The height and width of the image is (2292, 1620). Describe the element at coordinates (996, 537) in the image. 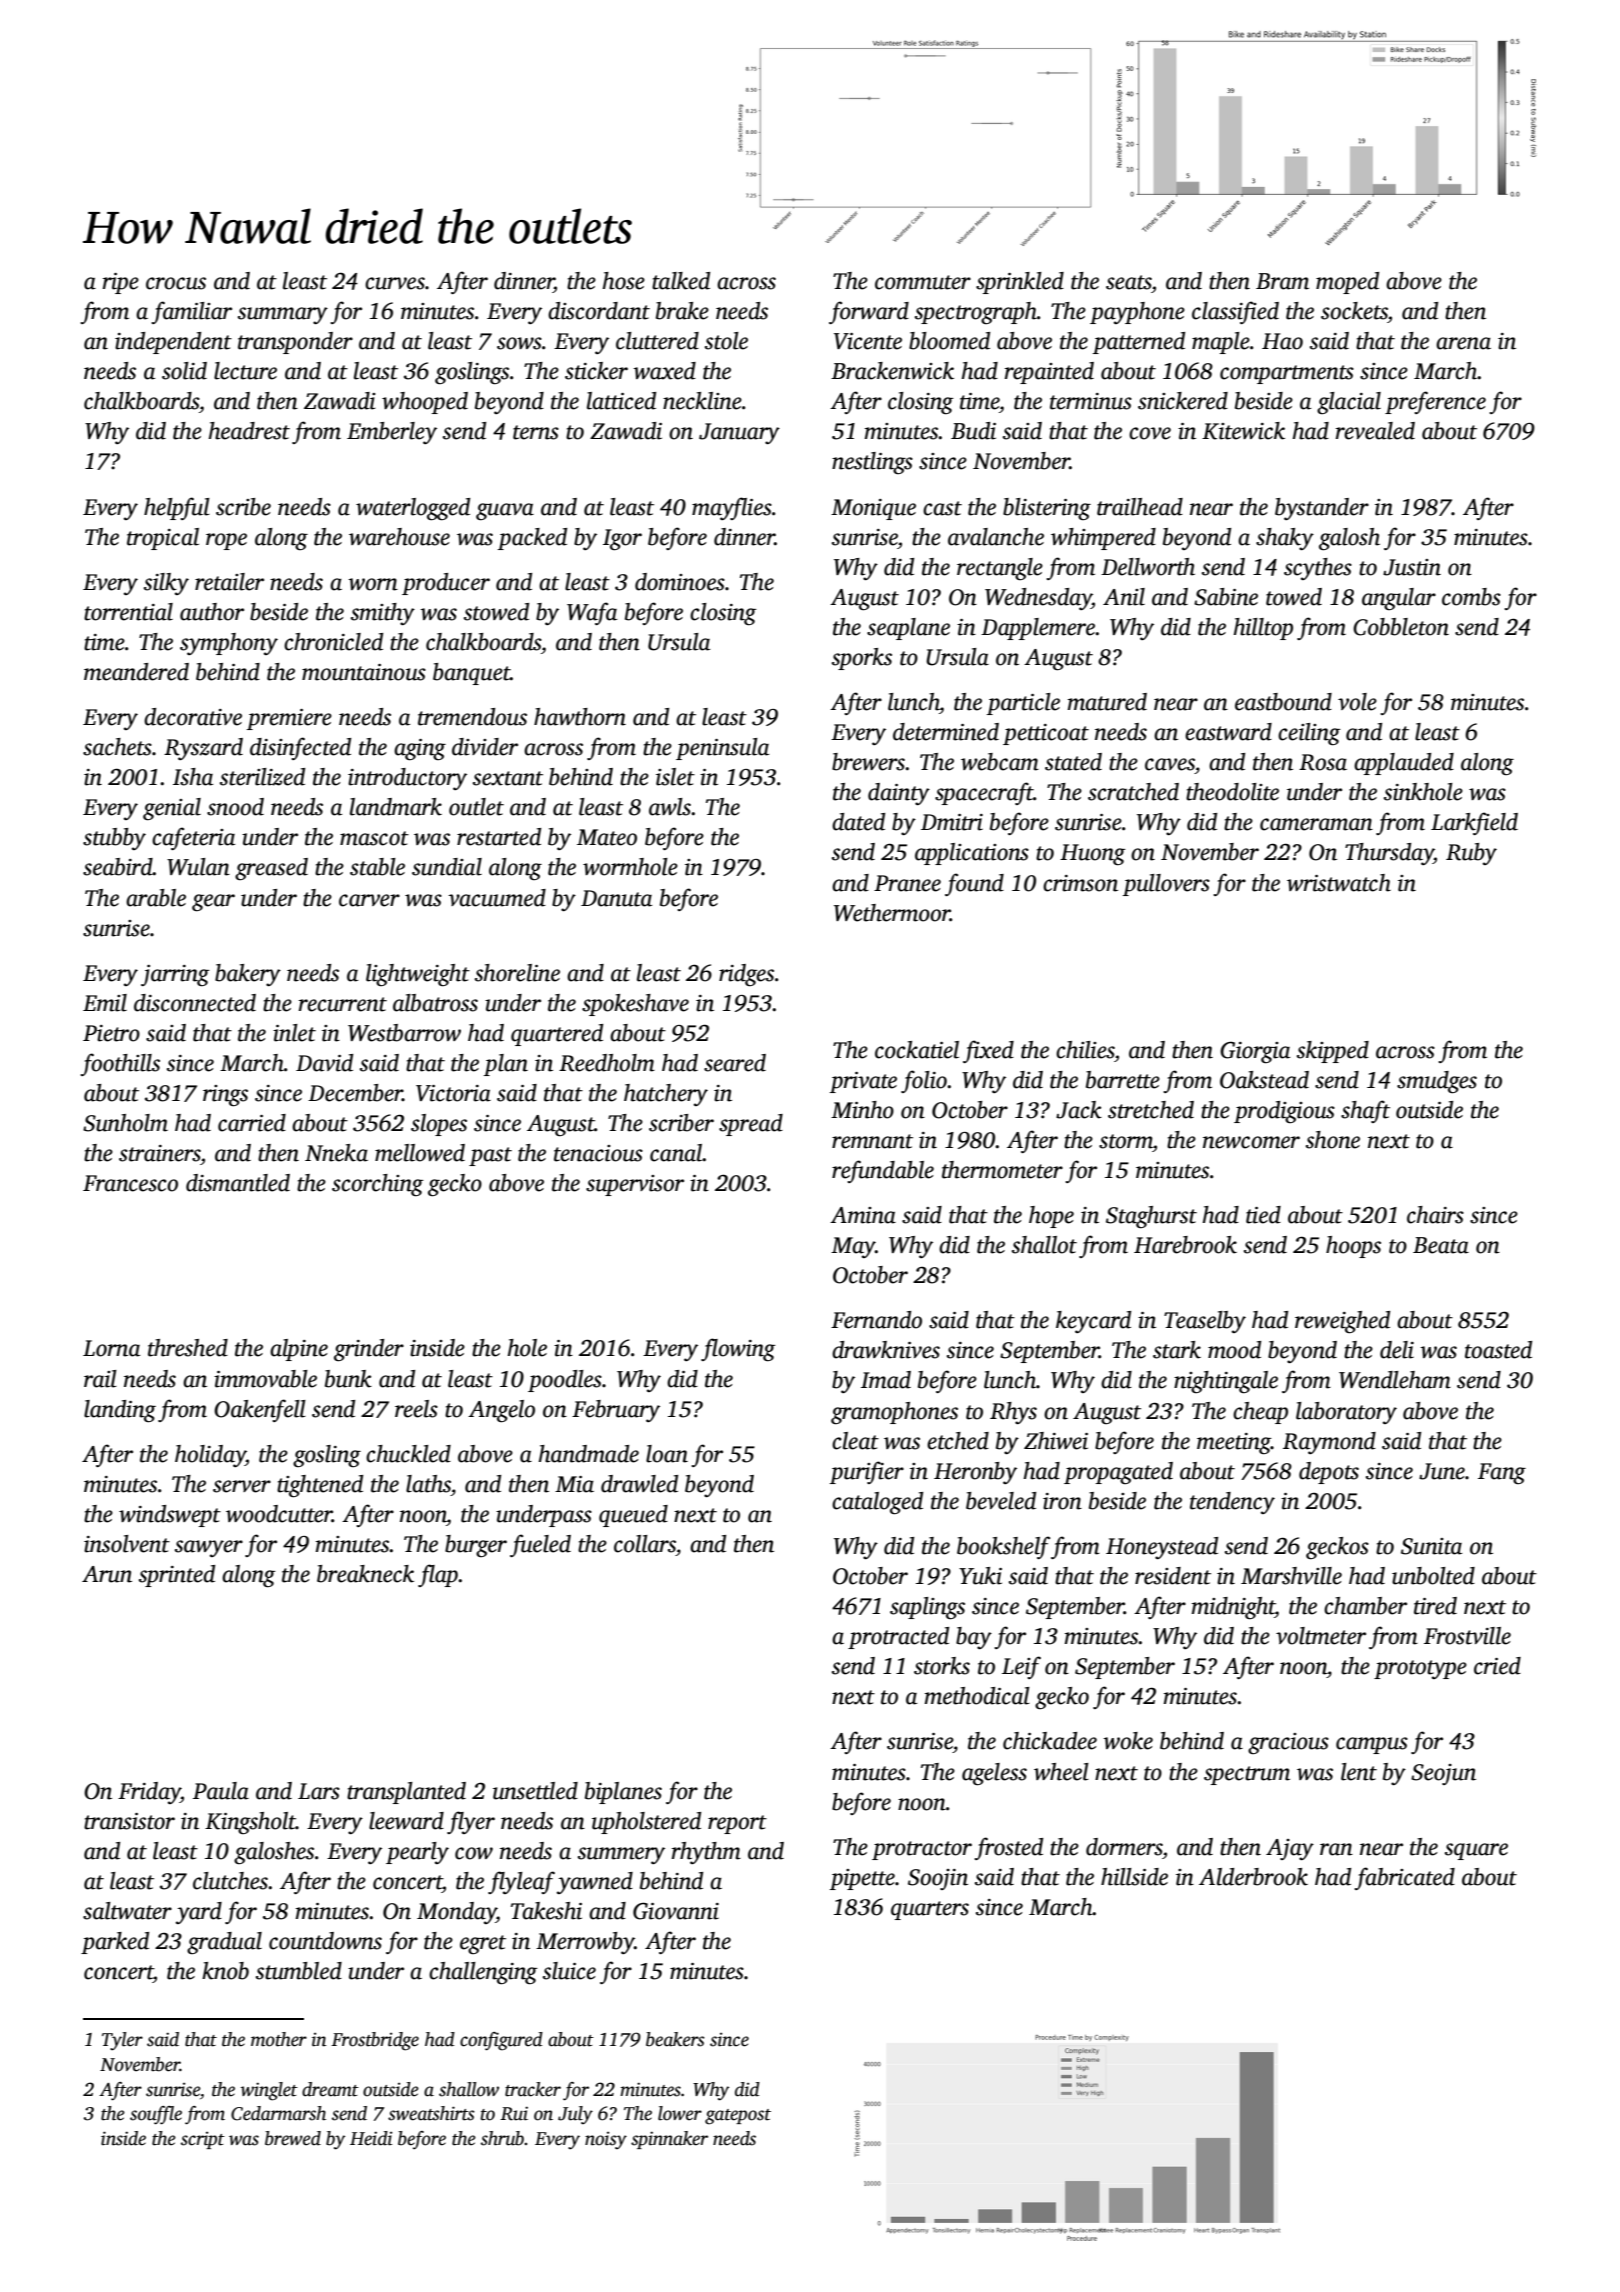

I see `avalanche` at that location.
